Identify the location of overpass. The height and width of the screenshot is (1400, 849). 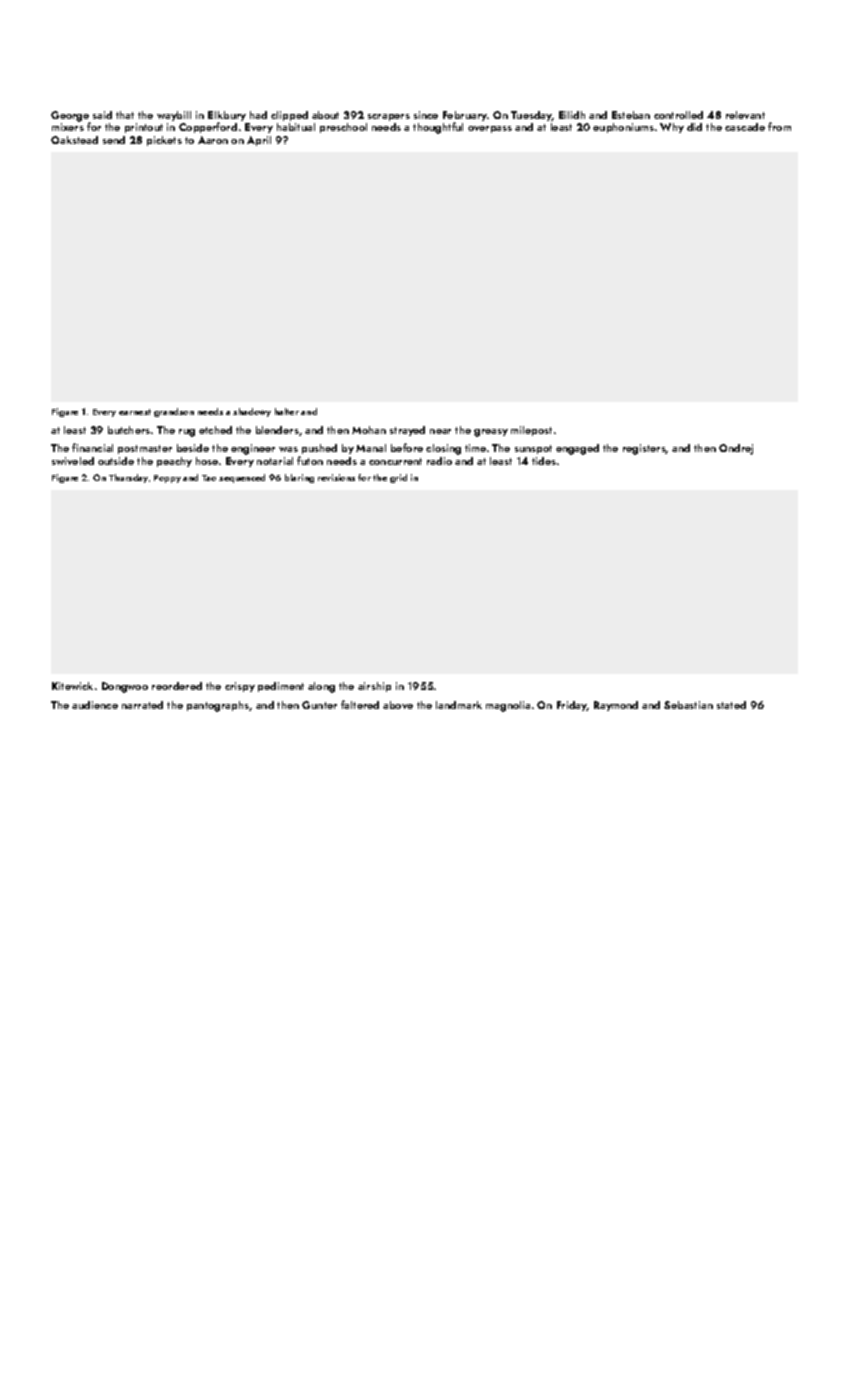
(490, 129).
